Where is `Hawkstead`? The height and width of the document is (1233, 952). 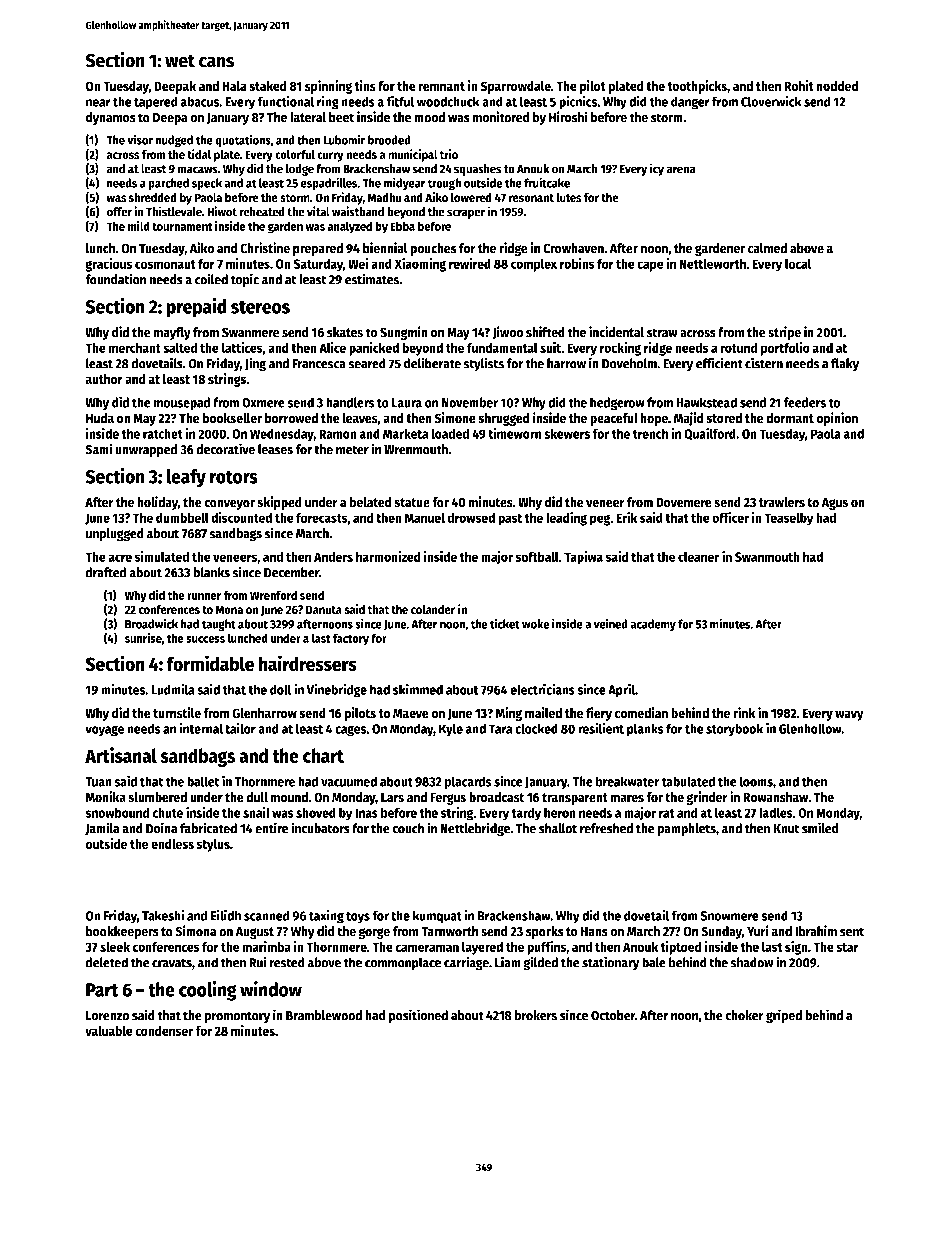
Hawkstead is located at coordinates (706, 402).
